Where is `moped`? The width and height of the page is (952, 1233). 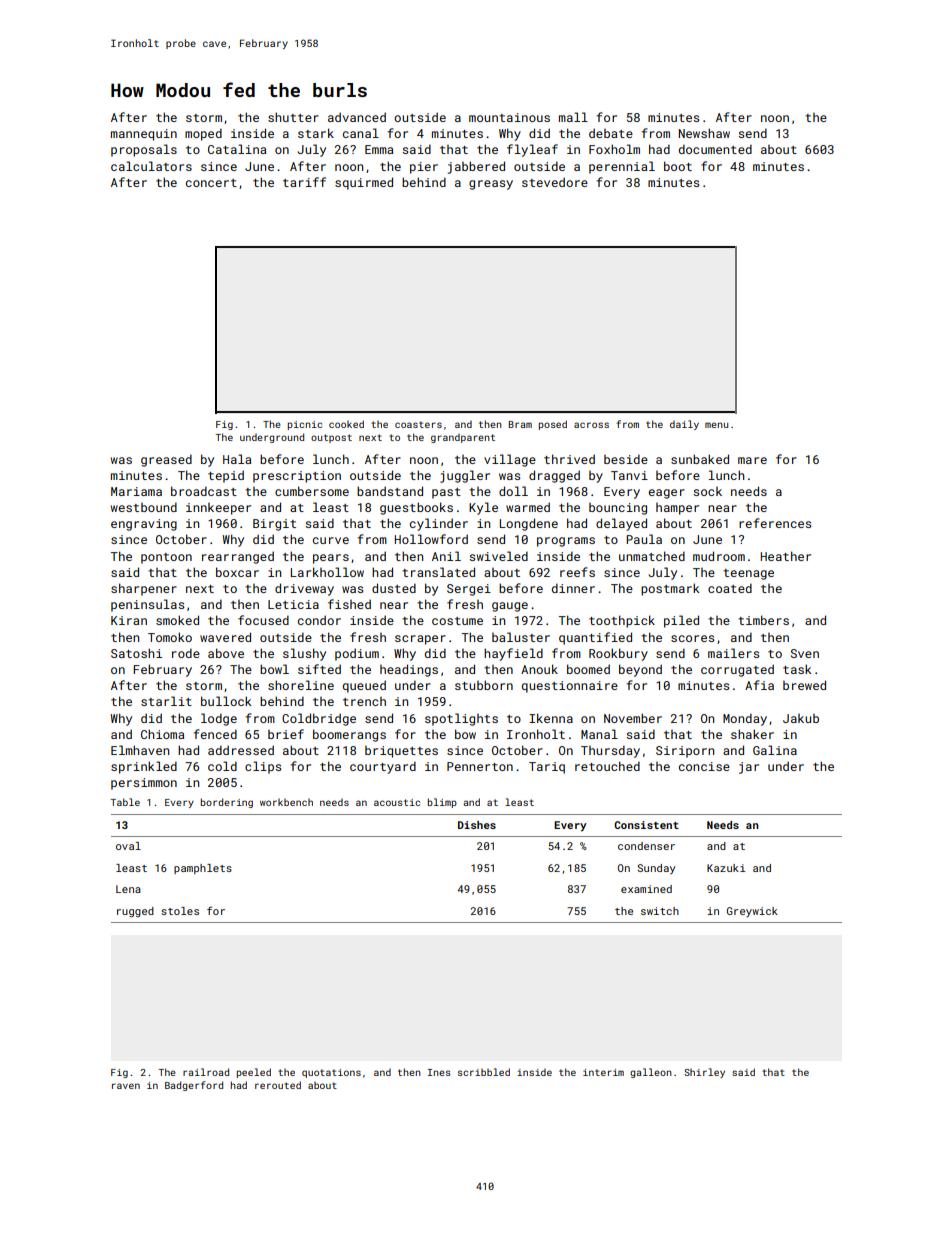
moped is located at coordinates (203, 134).
